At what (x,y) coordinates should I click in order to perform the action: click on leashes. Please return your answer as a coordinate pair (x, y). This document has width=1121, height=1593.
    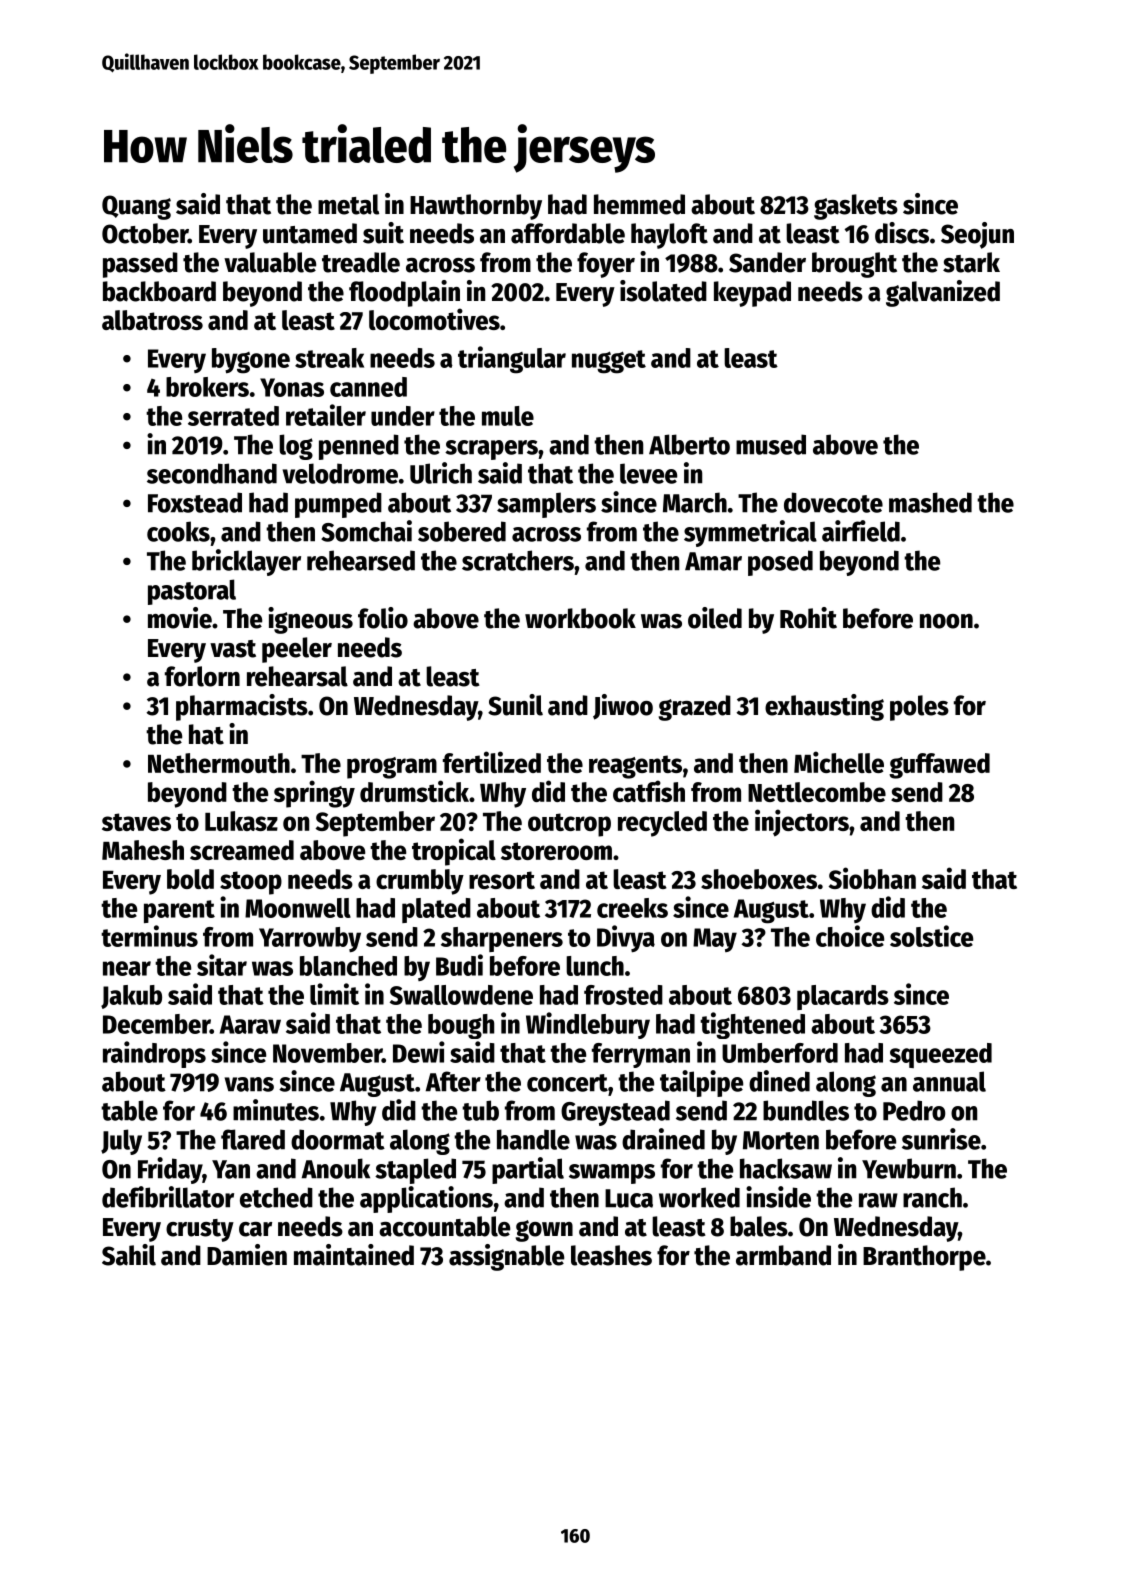
    Looking at the image, I should click on (611, 1255).
